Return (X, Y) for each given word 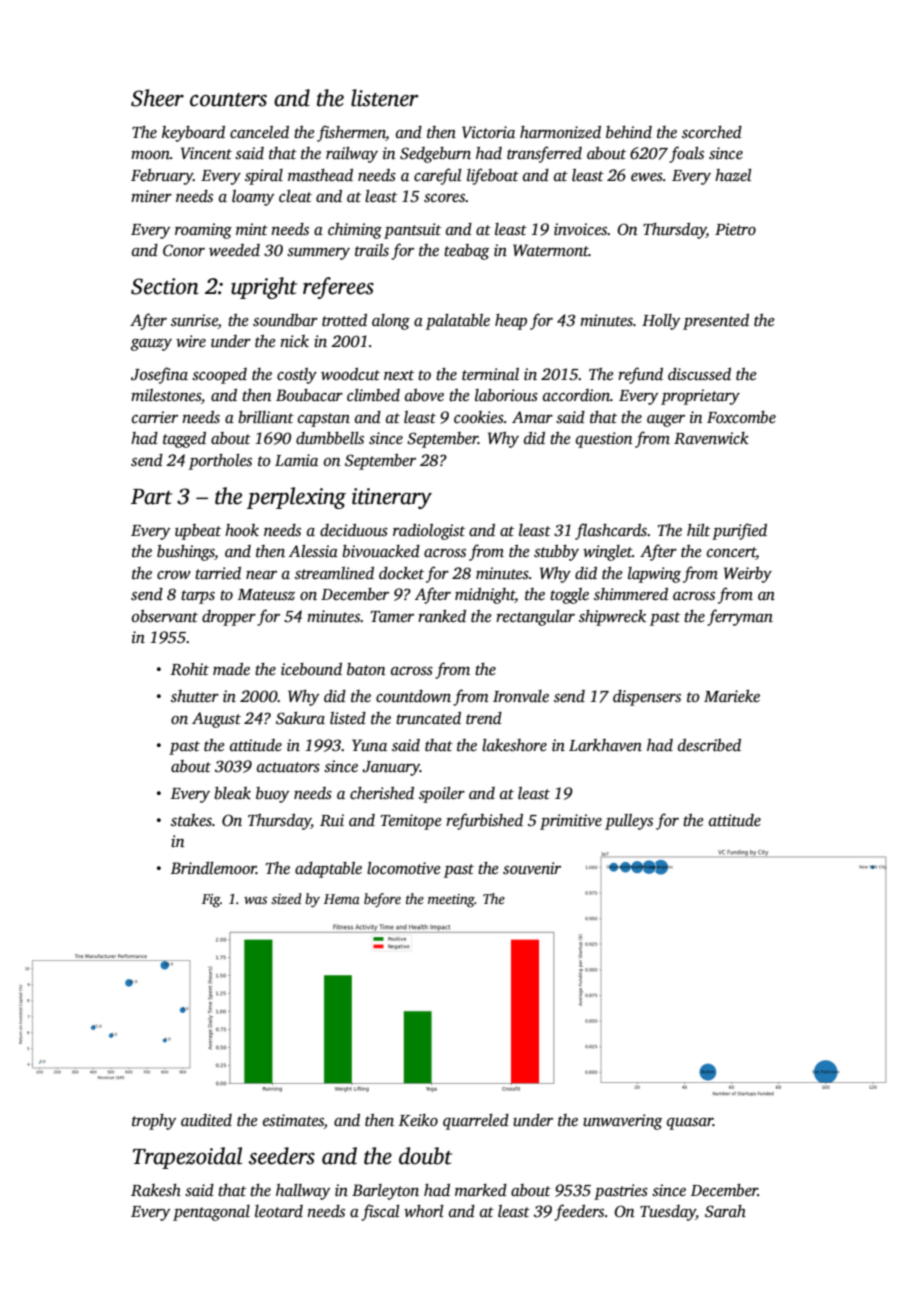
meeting (451, 901)
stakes (191, 820)
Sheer (157, 98)
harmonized (560, 132)
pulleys (629, 822)
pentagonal (211, 1213)
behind (629, 132)
